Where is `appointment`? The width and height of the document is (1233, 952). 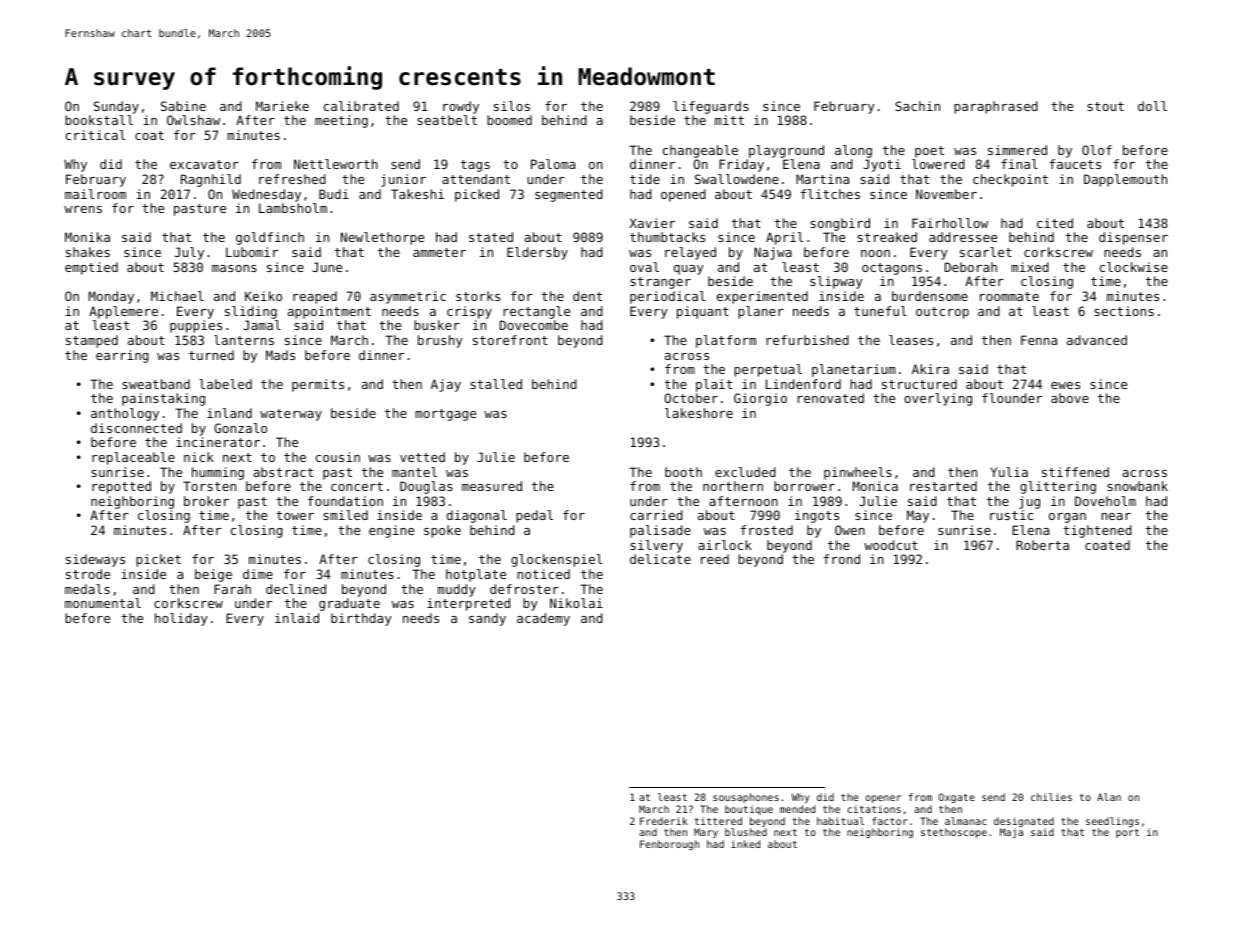 appointment is located at coordinates (329, 312).
